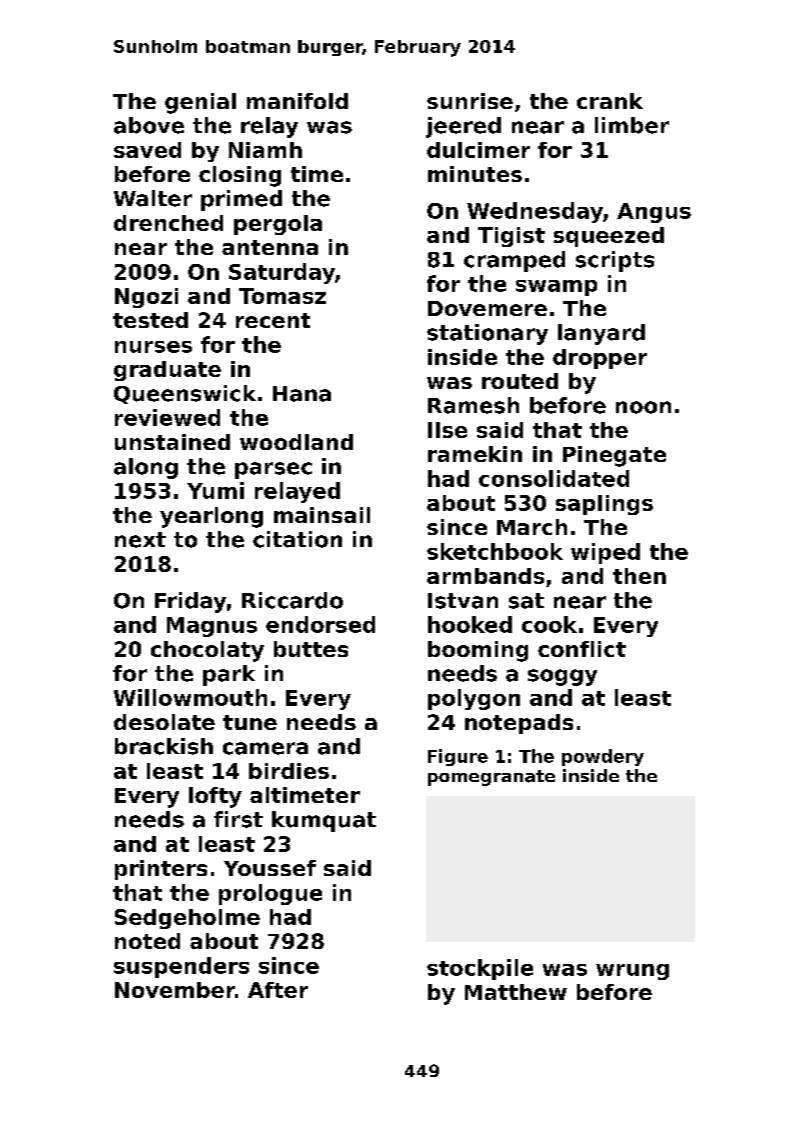  Describe the element at coordinates (603, 757) in the image. I see `powdery` at that location.
